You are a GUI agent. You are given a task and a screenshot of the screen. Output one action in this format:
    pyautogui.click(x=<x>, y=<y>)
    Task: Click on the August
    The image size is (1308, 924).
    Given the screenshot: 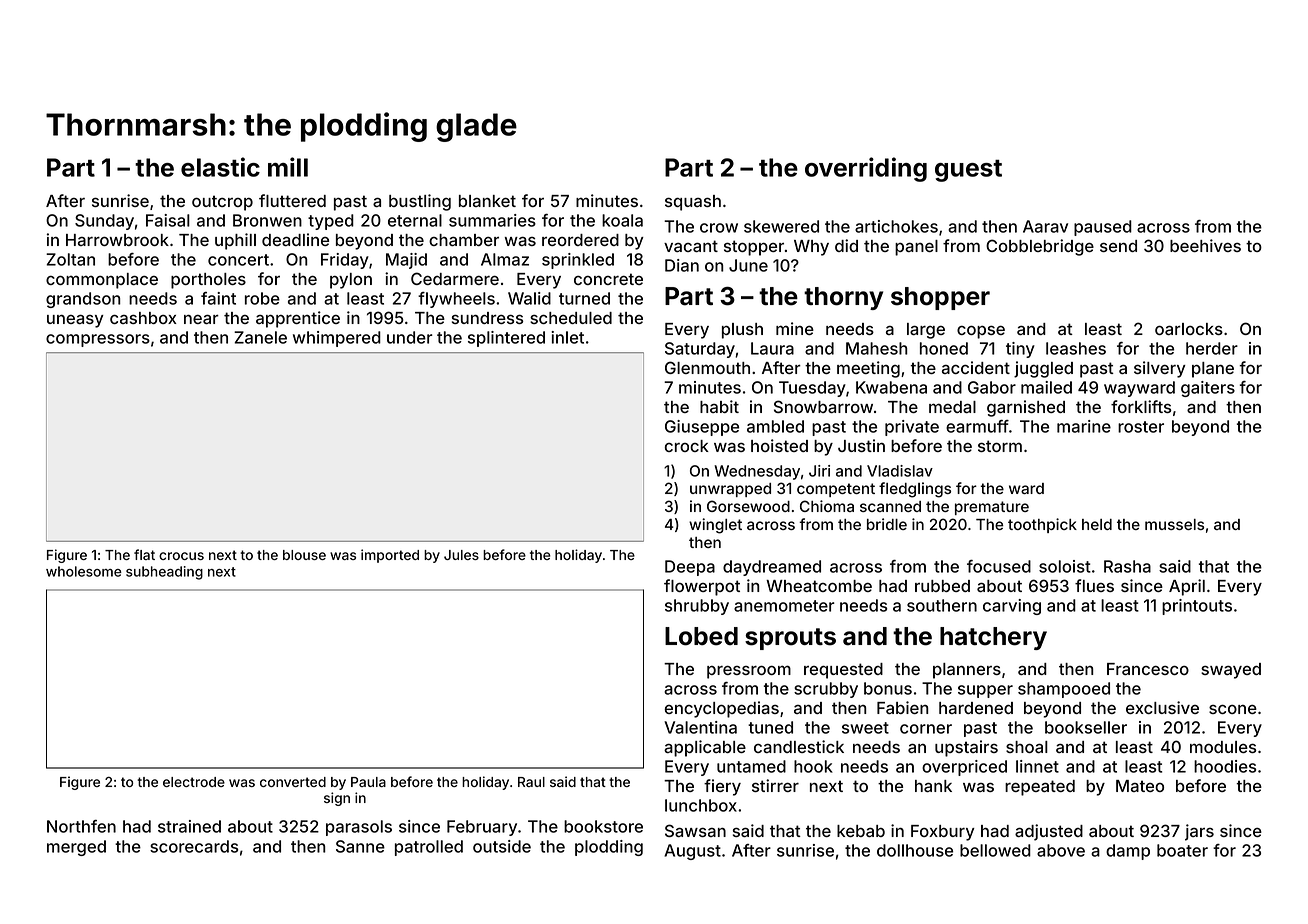 What is the action you would take?
    pyautogui.click(x=692, y=852)
